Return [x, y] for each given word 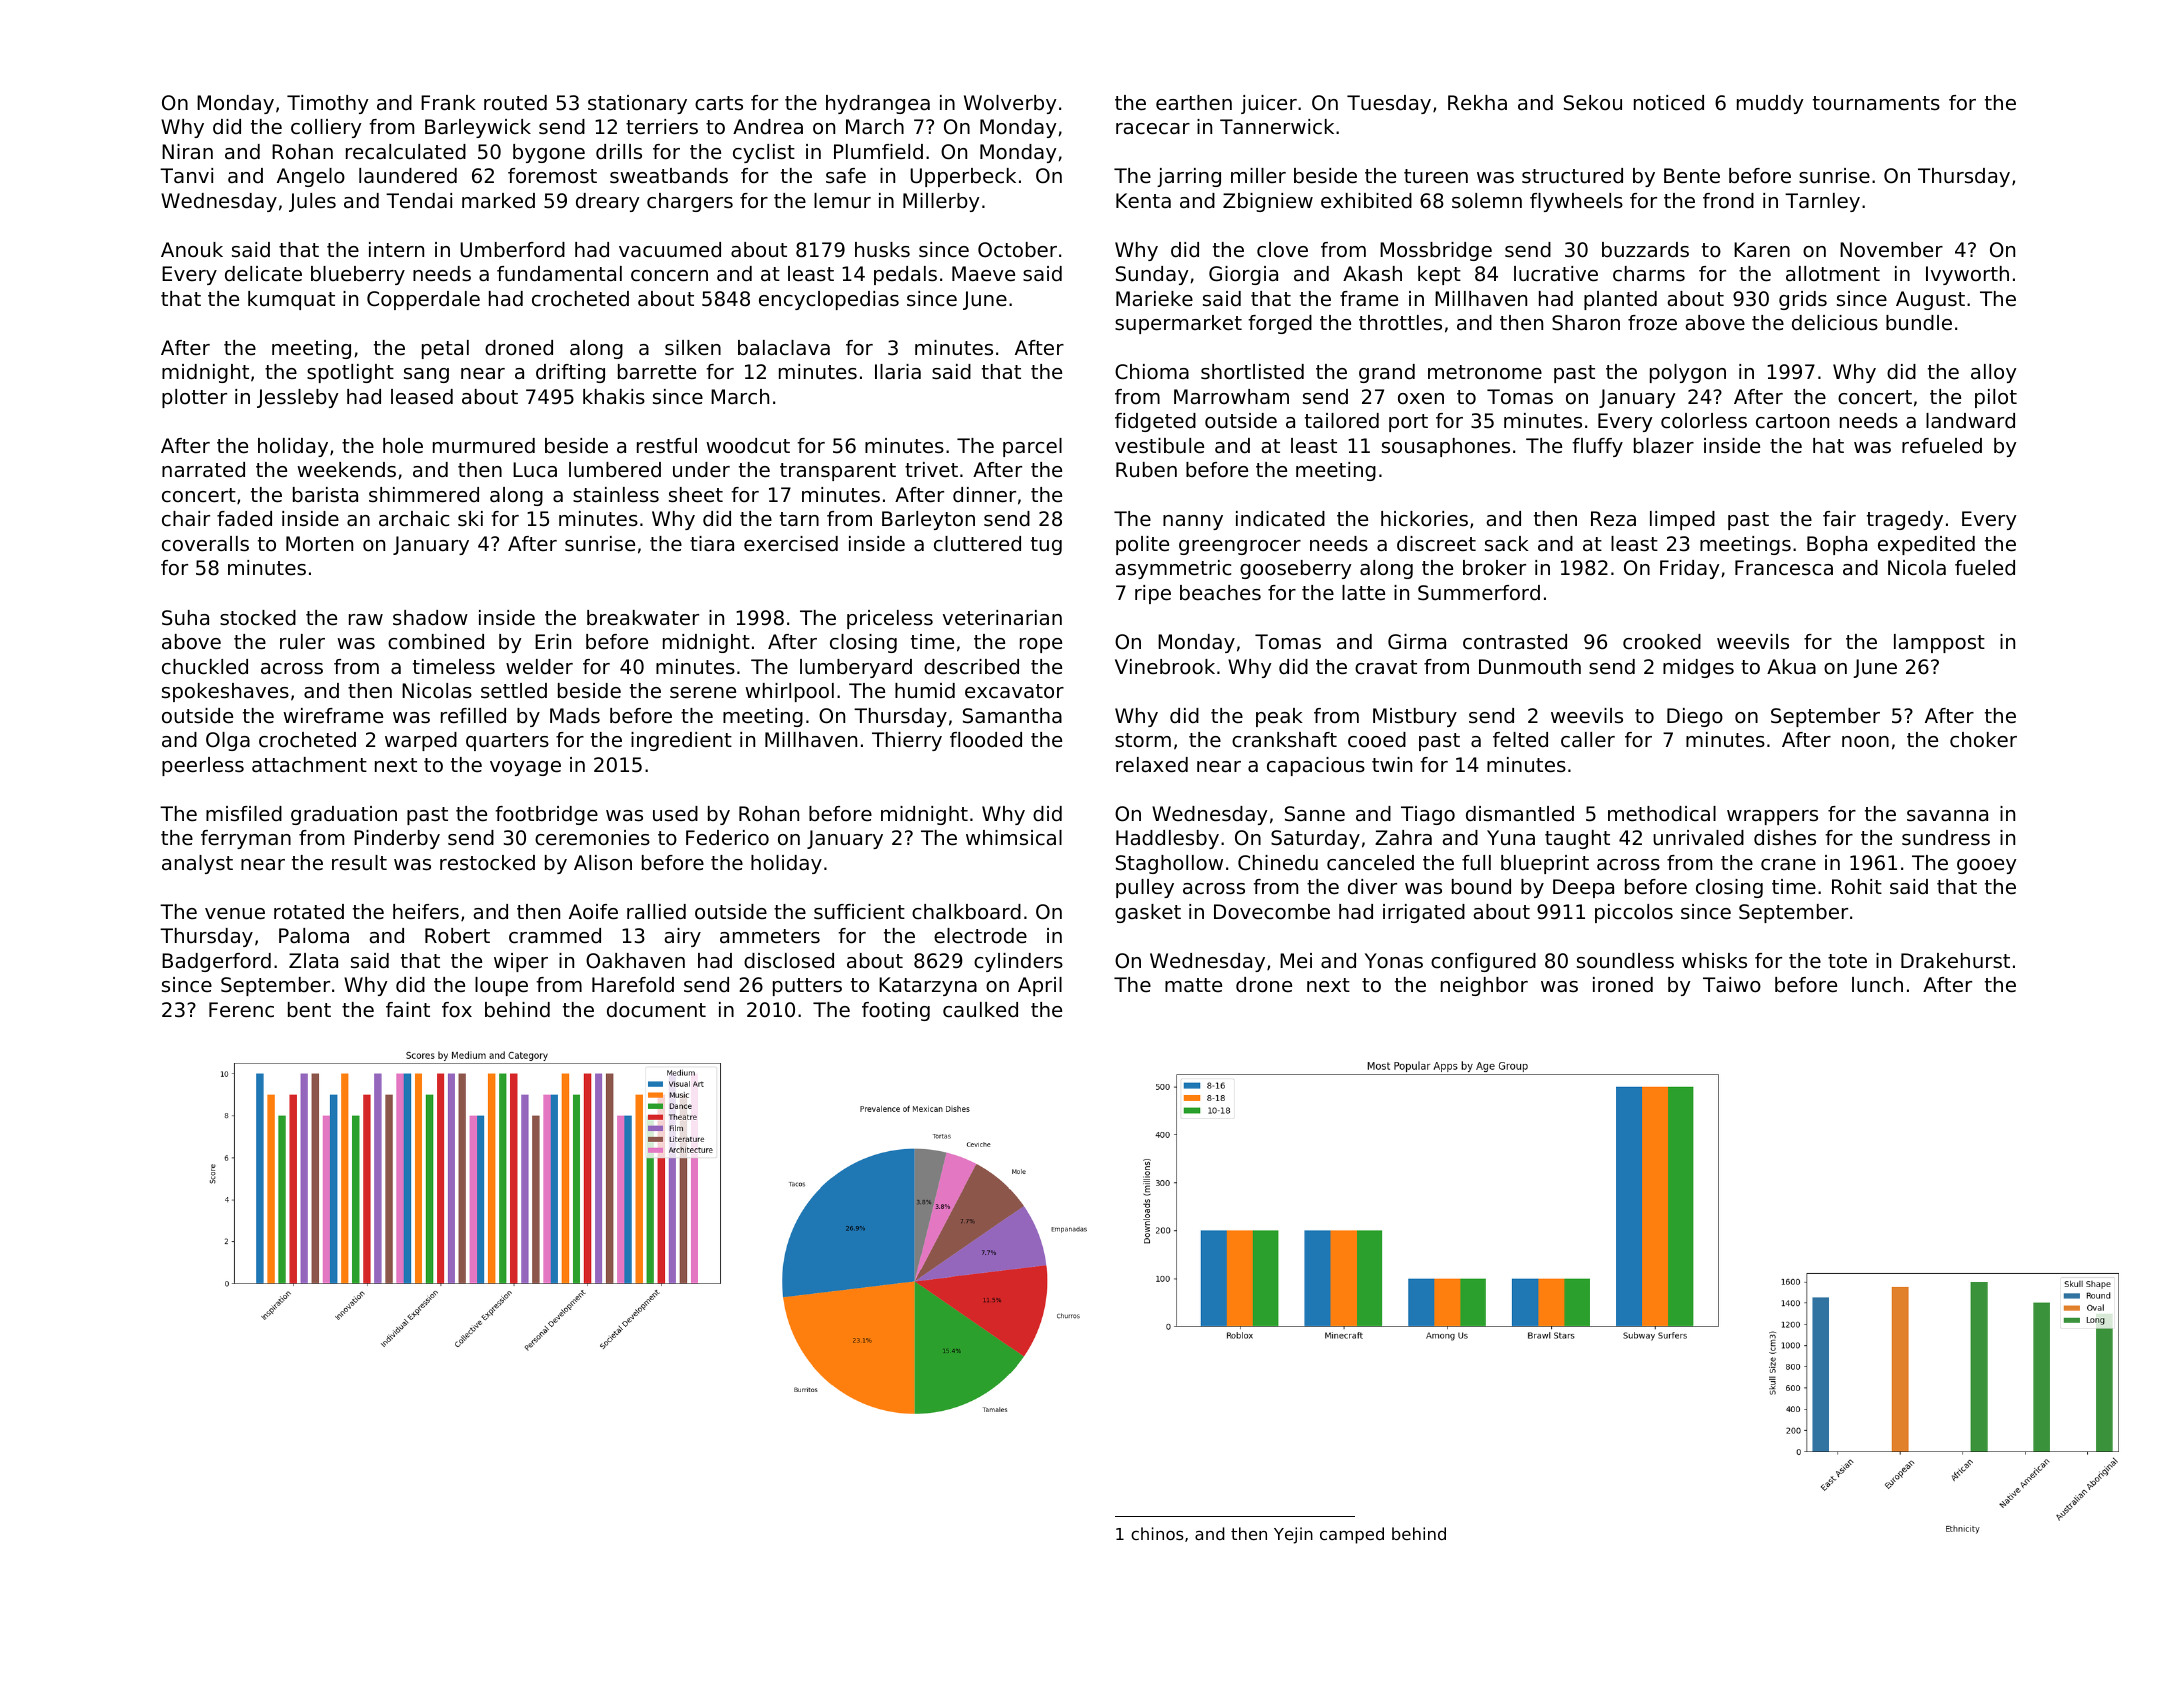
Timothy [327, 104]
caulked [980, 1010]
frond [1728, 201]
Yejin [1293, 1535]
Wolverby [1010, 104]
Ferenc [241, 1010]
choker [1983, 740]
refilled [473, 716]
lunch [1877, 985]
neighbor [1484, 986]
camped [1352, 1535]
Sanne [1315, 814]
